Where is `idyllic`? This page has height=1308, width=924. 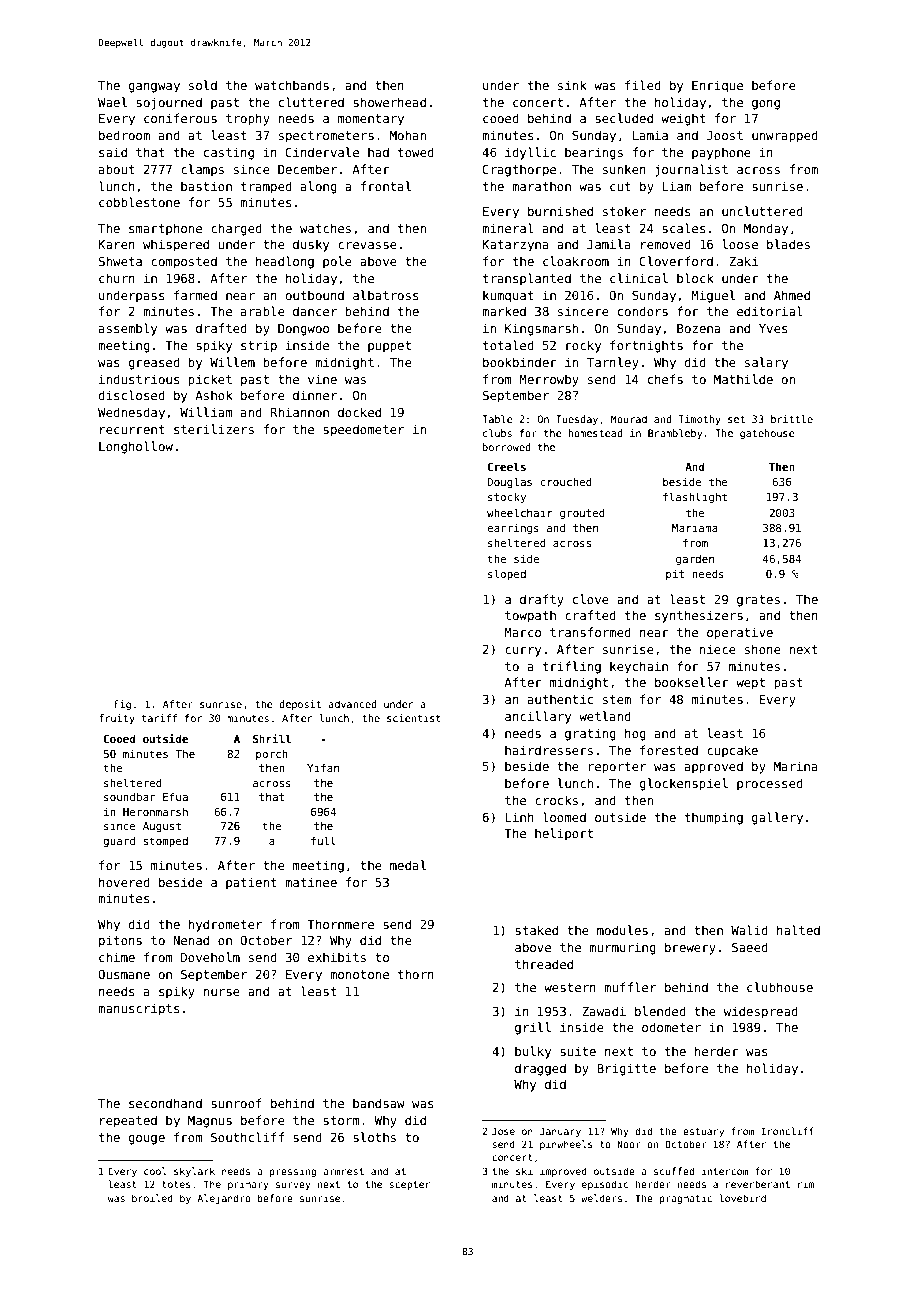
idyllic is located at coordinates (530, 153).
